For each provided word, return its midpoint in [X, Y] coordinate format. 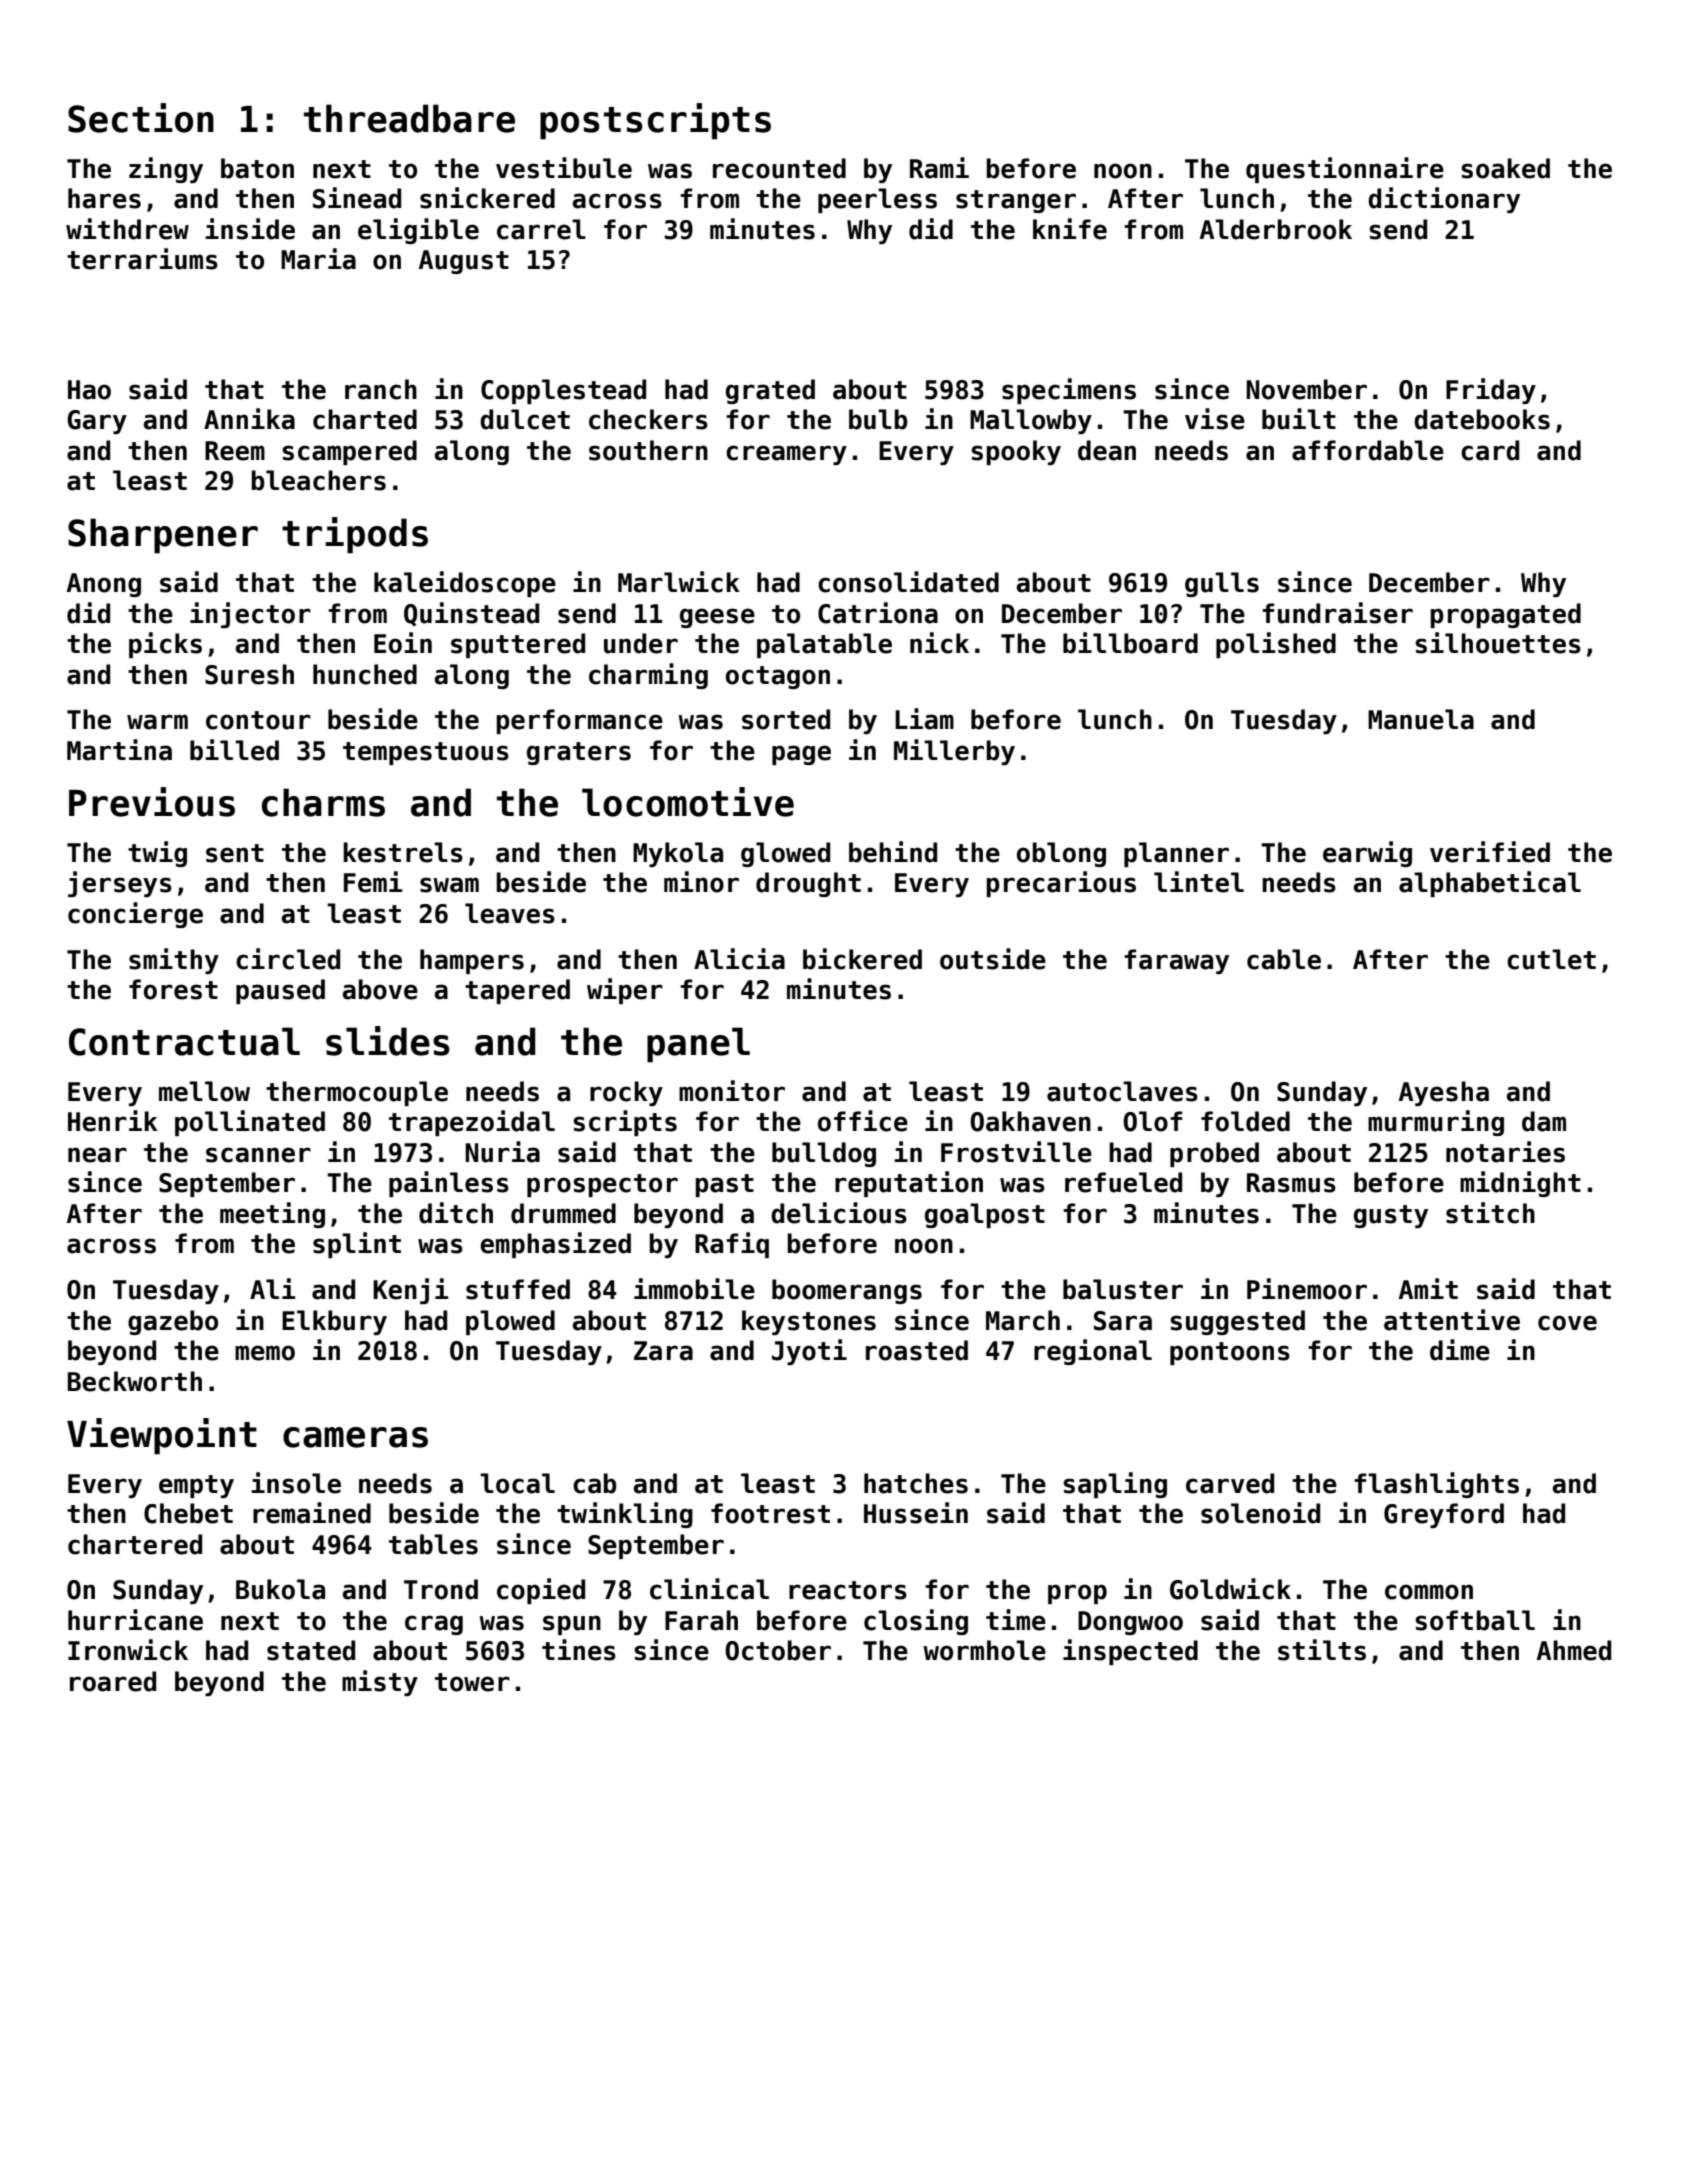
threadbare [409, 118]
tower [472, 1682]
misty [380, 1683]
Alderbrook [1276, 229]
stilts [1322, 1650]
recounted [779, 168]
